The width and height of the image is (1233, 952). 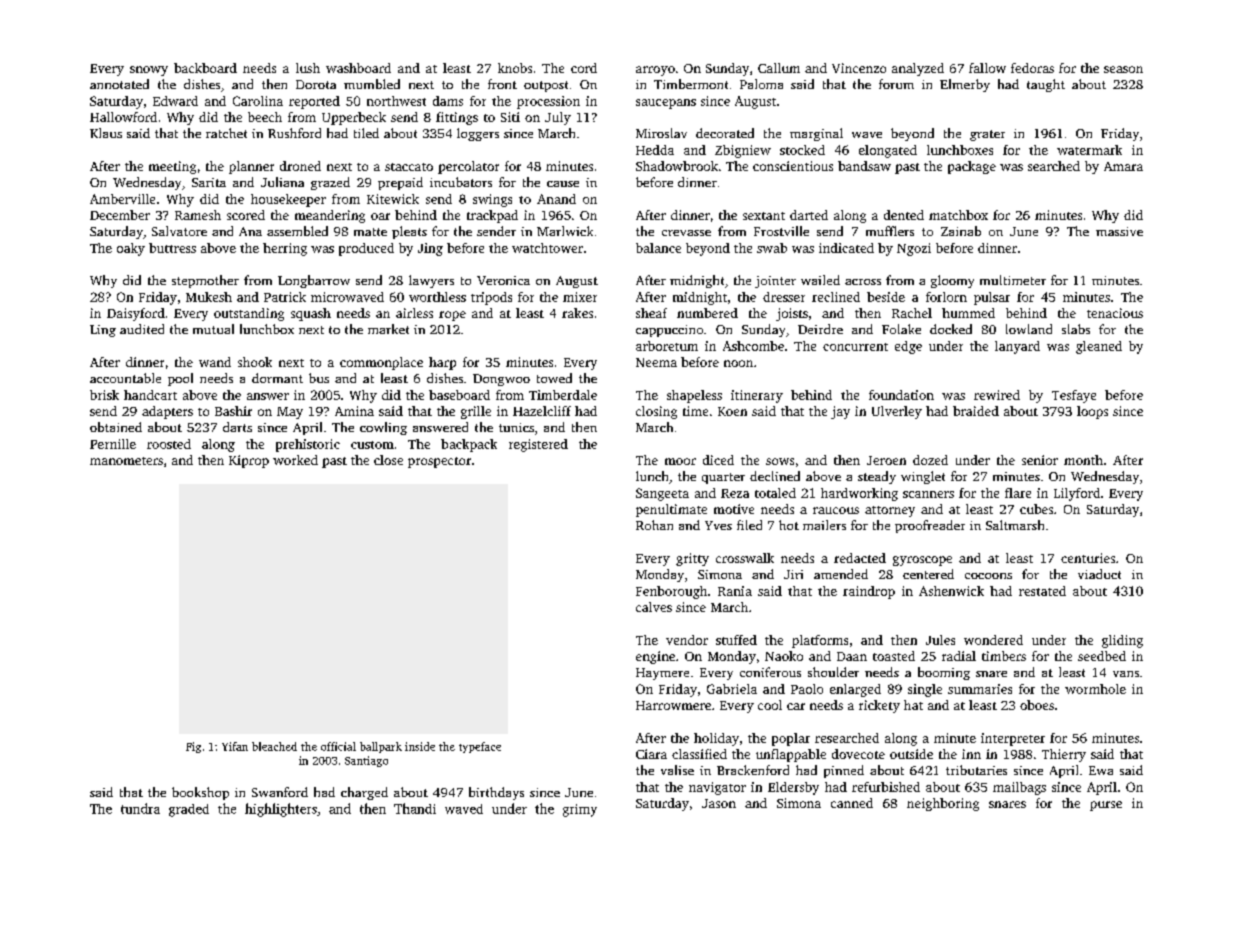 What do you see at coordinates (1115, 313) in the image?
I see `tenacious` at bounding box center [1115, 313].
